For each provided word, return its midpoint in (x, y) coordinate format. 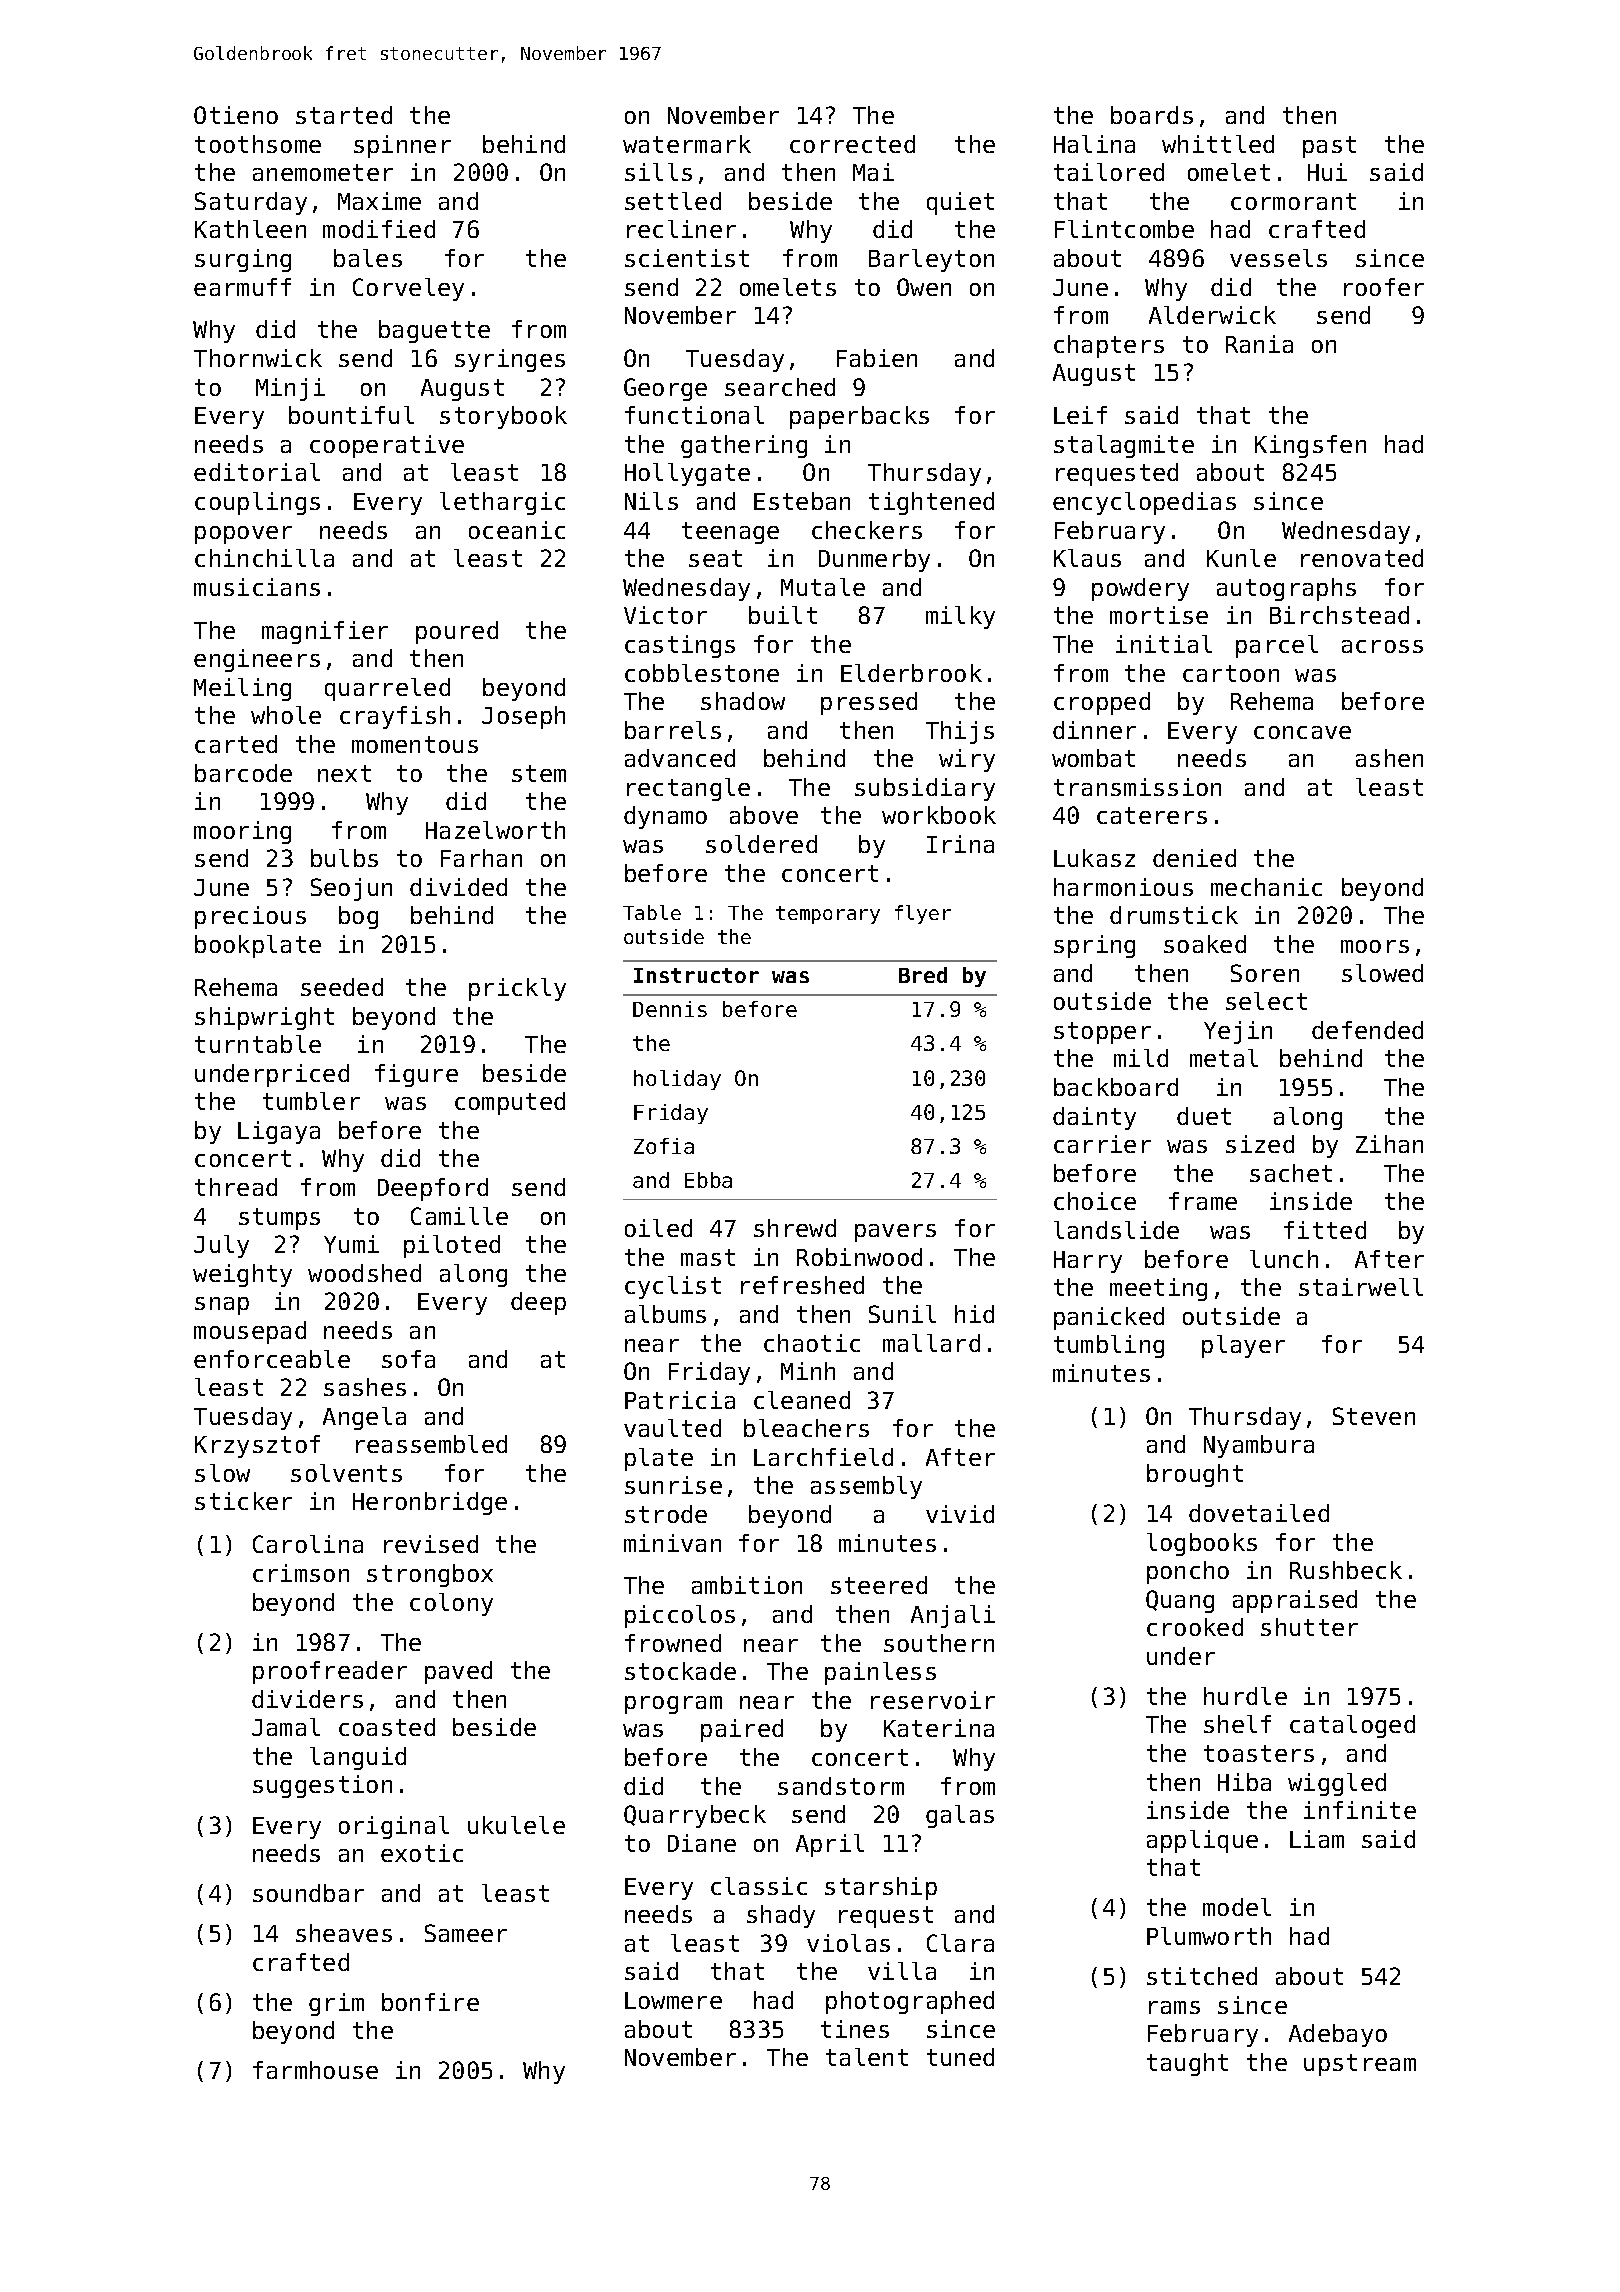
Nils (651, 501)
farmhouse (315, 2070)
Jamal (286, 1727)
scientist (687, 258)
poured (457, 632)
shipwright (264, 1018)
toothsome (258, 144)
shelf (1237, 1724)
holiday (677, 1080)
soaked (1205, 944)
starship (881, 1888)
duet (1204, 1116)
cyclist (673, 1287)
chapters (1109, 346)
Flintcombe (1124, 229)
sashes (365, 1387)
